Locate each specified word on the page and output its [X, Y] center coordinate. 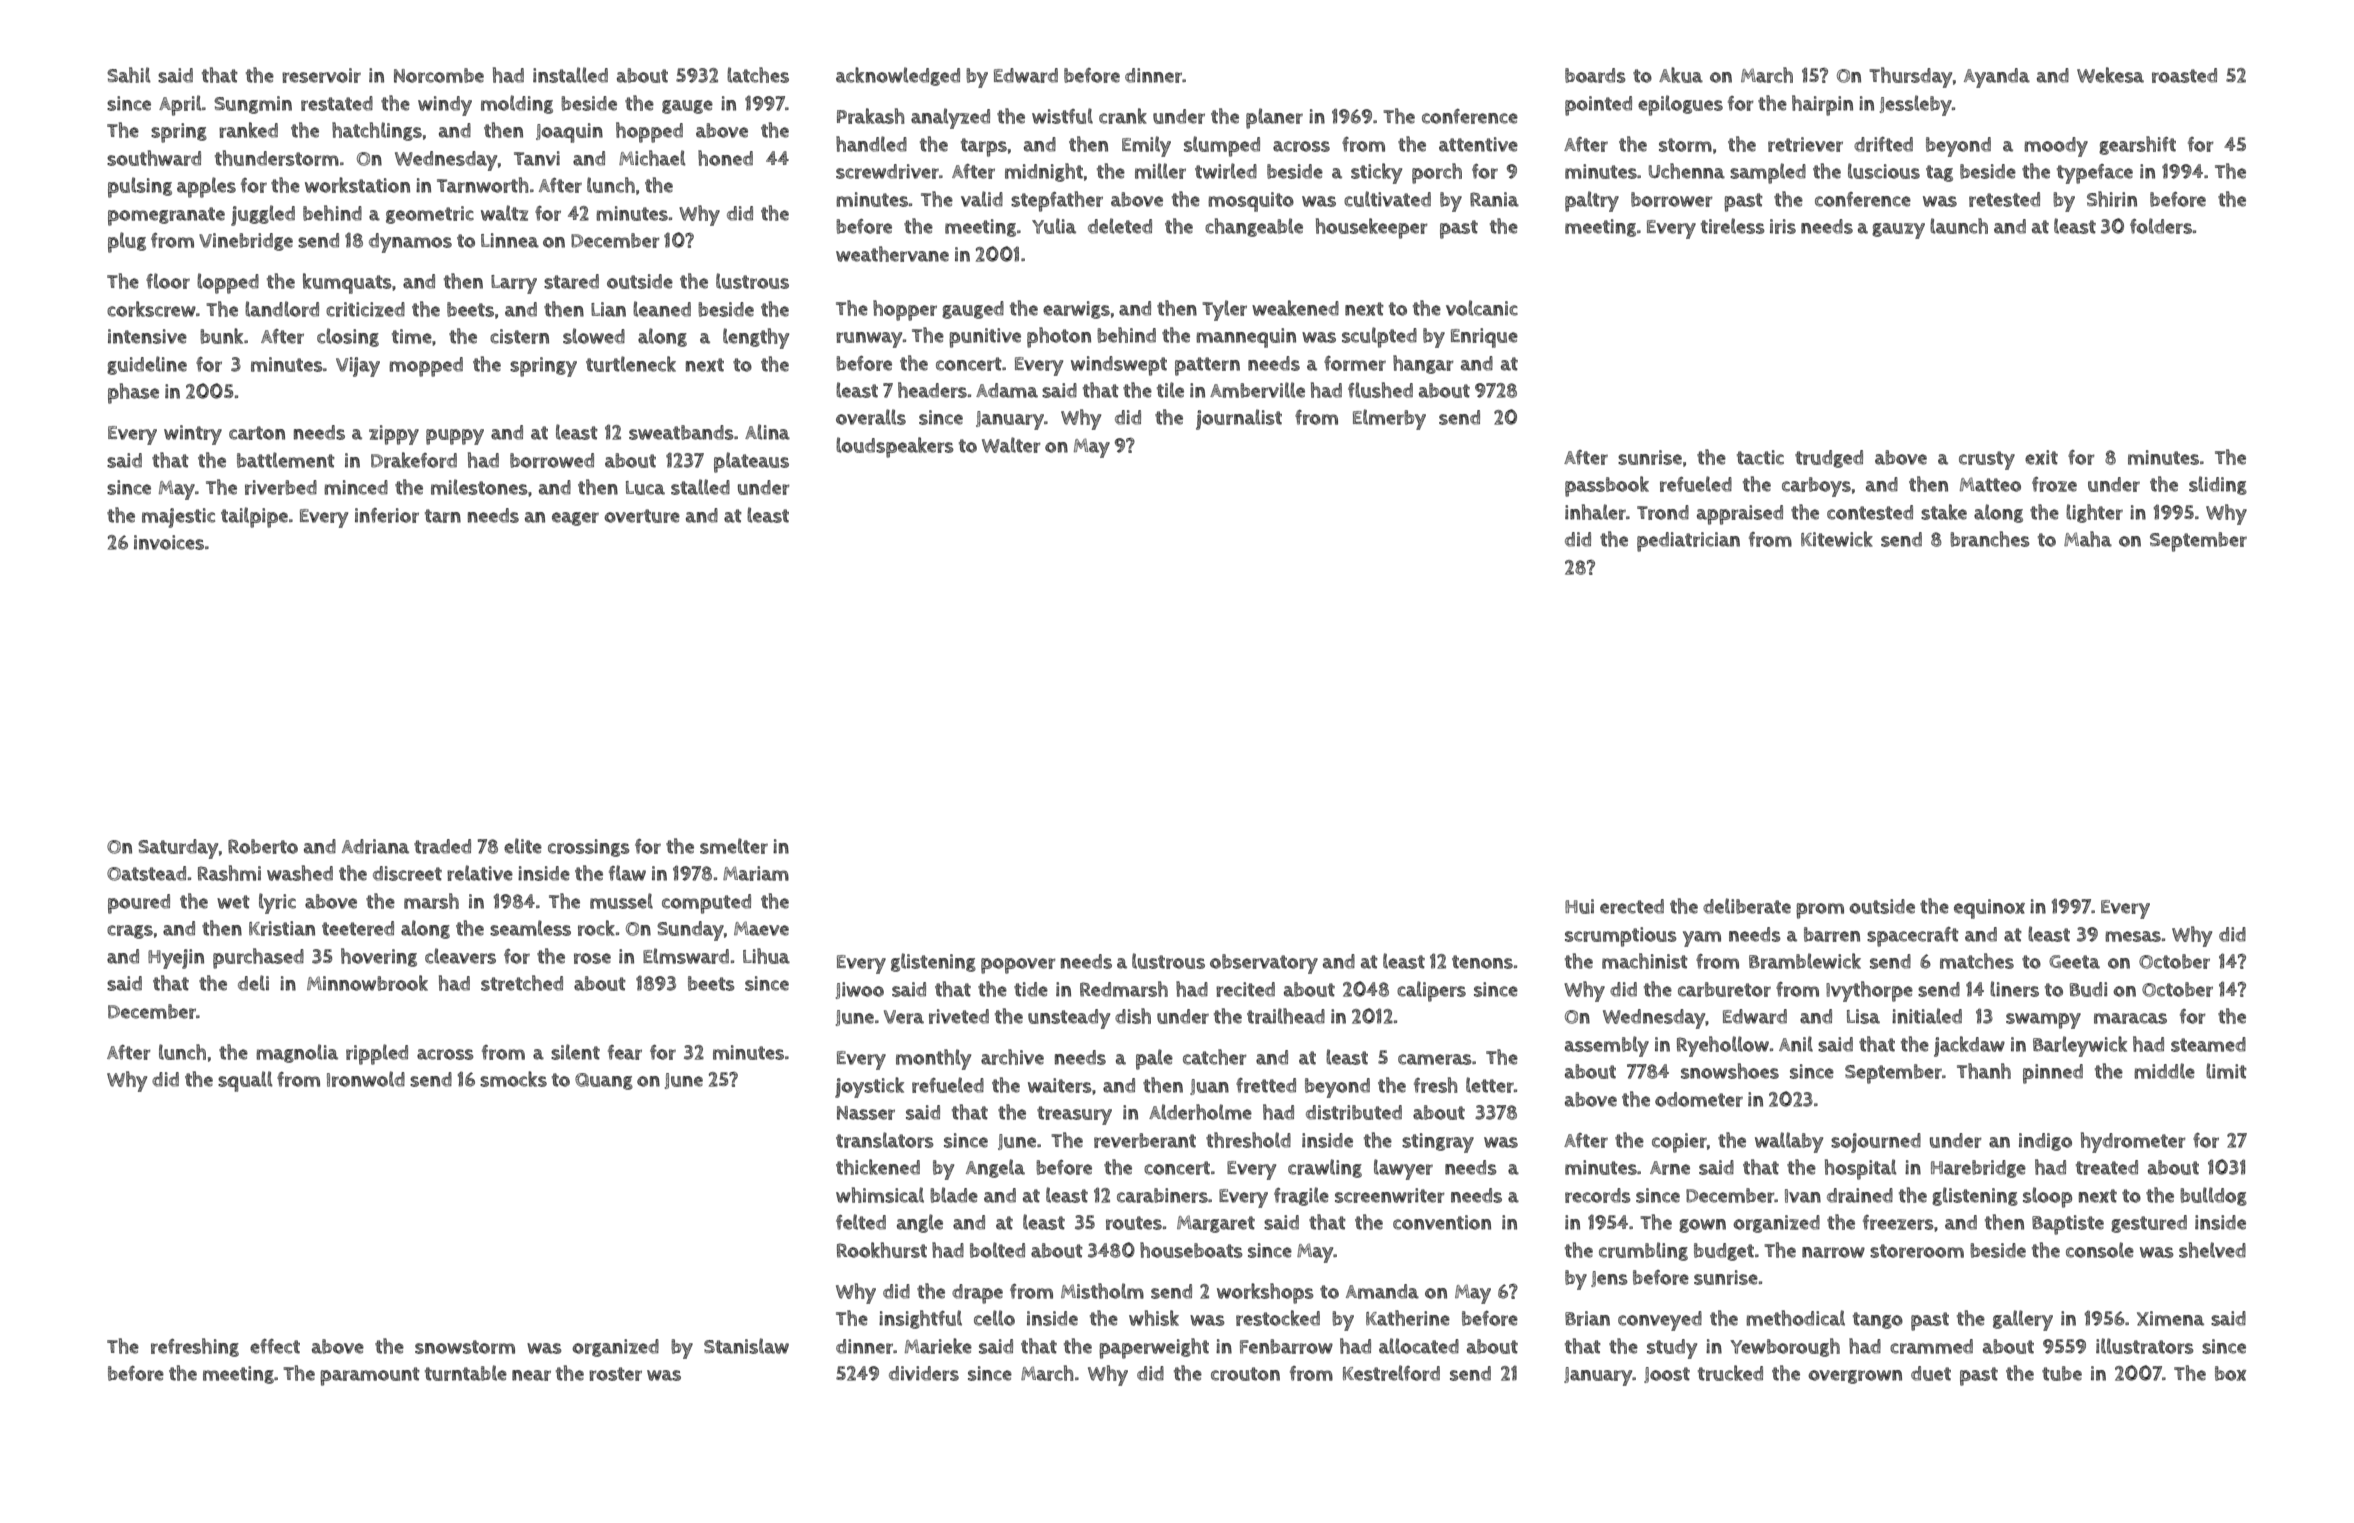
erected [1632, 906]
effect [275, 1346]
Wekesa [2110, 75]
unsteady [1069, 1019]
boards [1595, 75]
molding [517, 104]
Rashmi [229, 873]
